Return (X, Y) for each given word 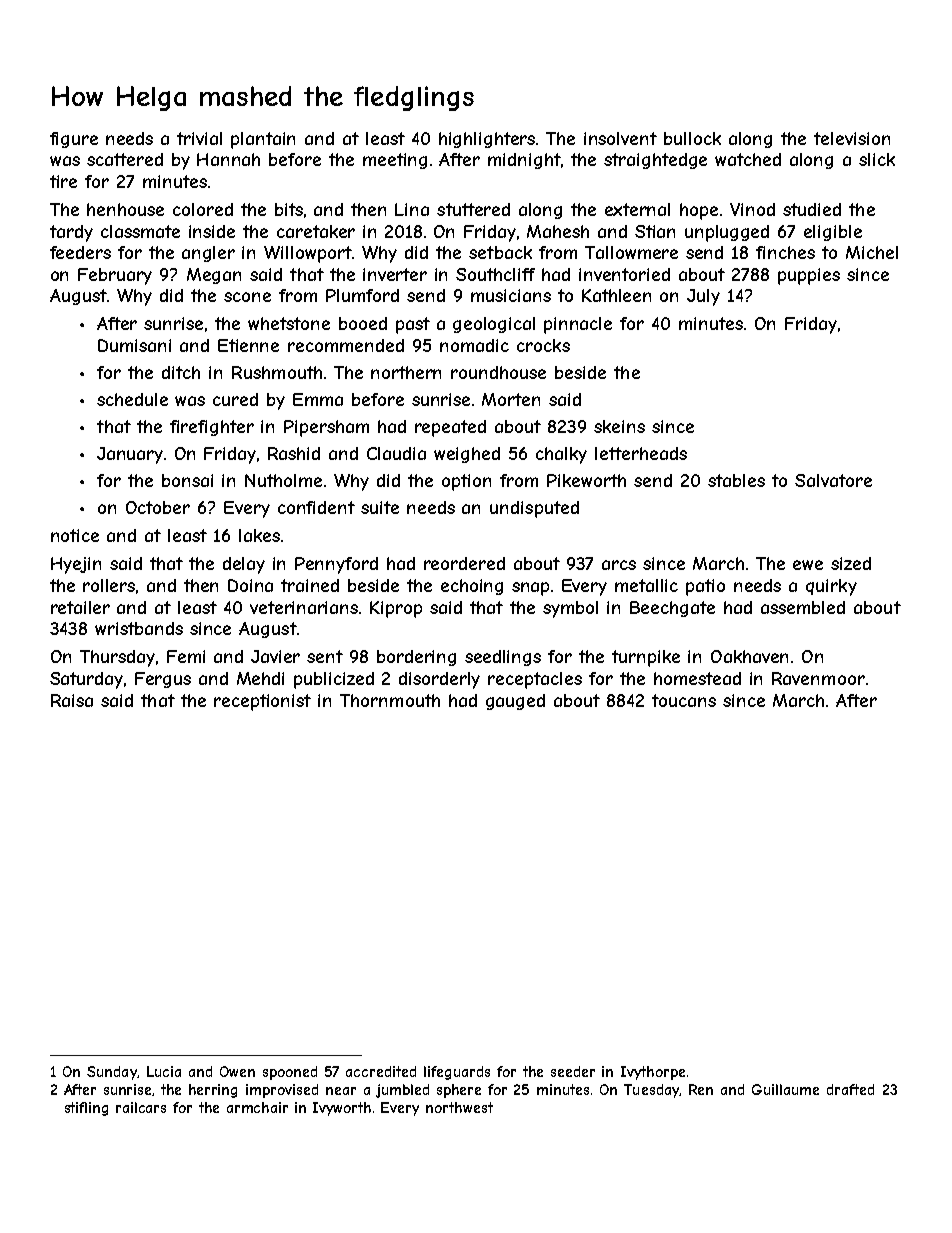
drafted (850, 1089)
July (703, 297)
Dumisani (134, 345)
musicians (511, 295)
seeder (573, 1071)
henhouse (125, 209)
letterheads (641, 453)
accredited (381, 1071)
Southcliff (495, 274)
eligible (833, 233)
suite (380, 507)
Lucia (164, 1071)
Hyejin (76, 565)
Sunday (112, 1073)
